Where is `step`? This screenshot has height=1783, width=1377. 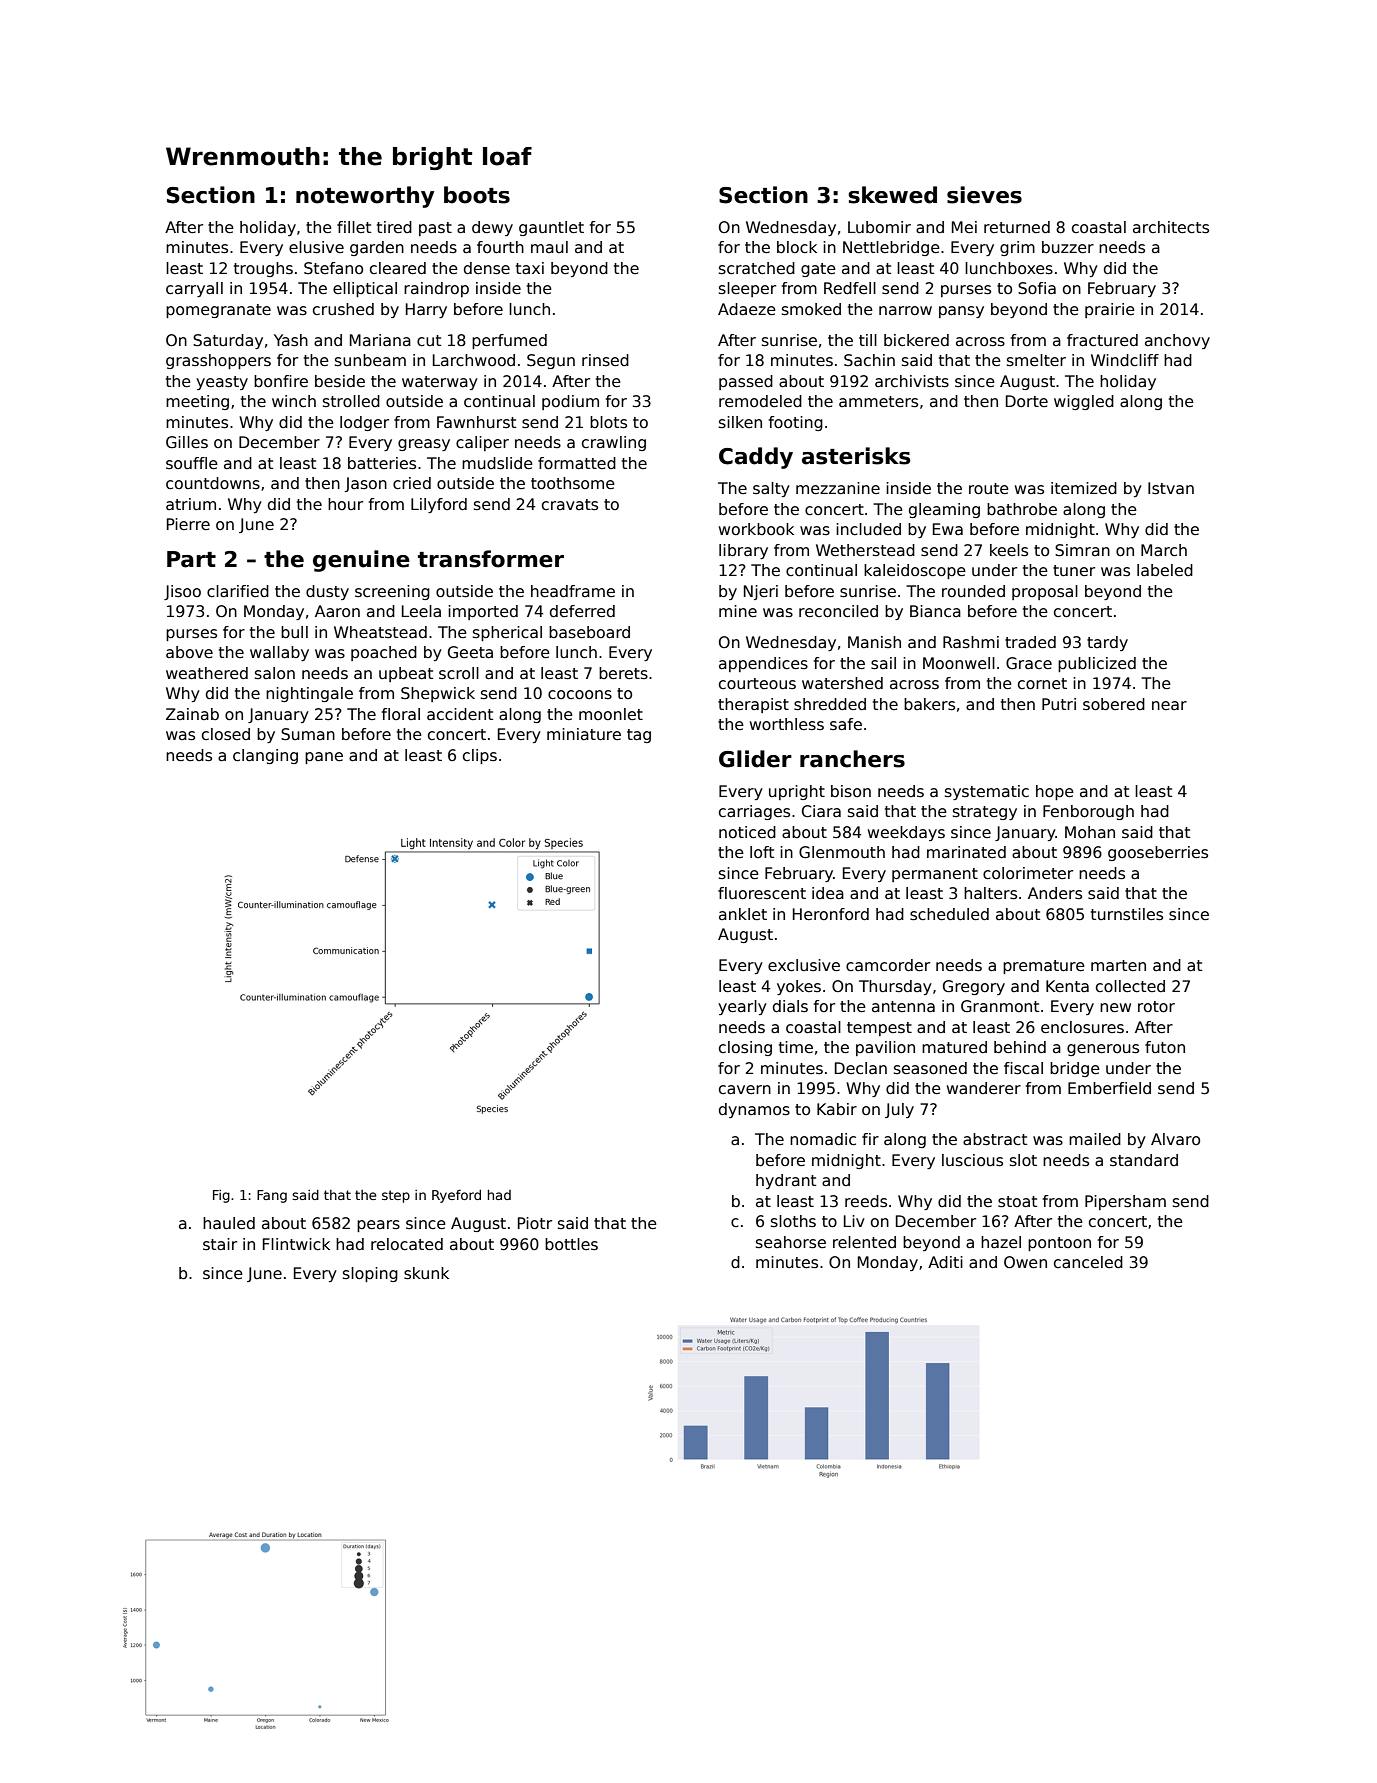
step is located at coordinates (396, 1196).
